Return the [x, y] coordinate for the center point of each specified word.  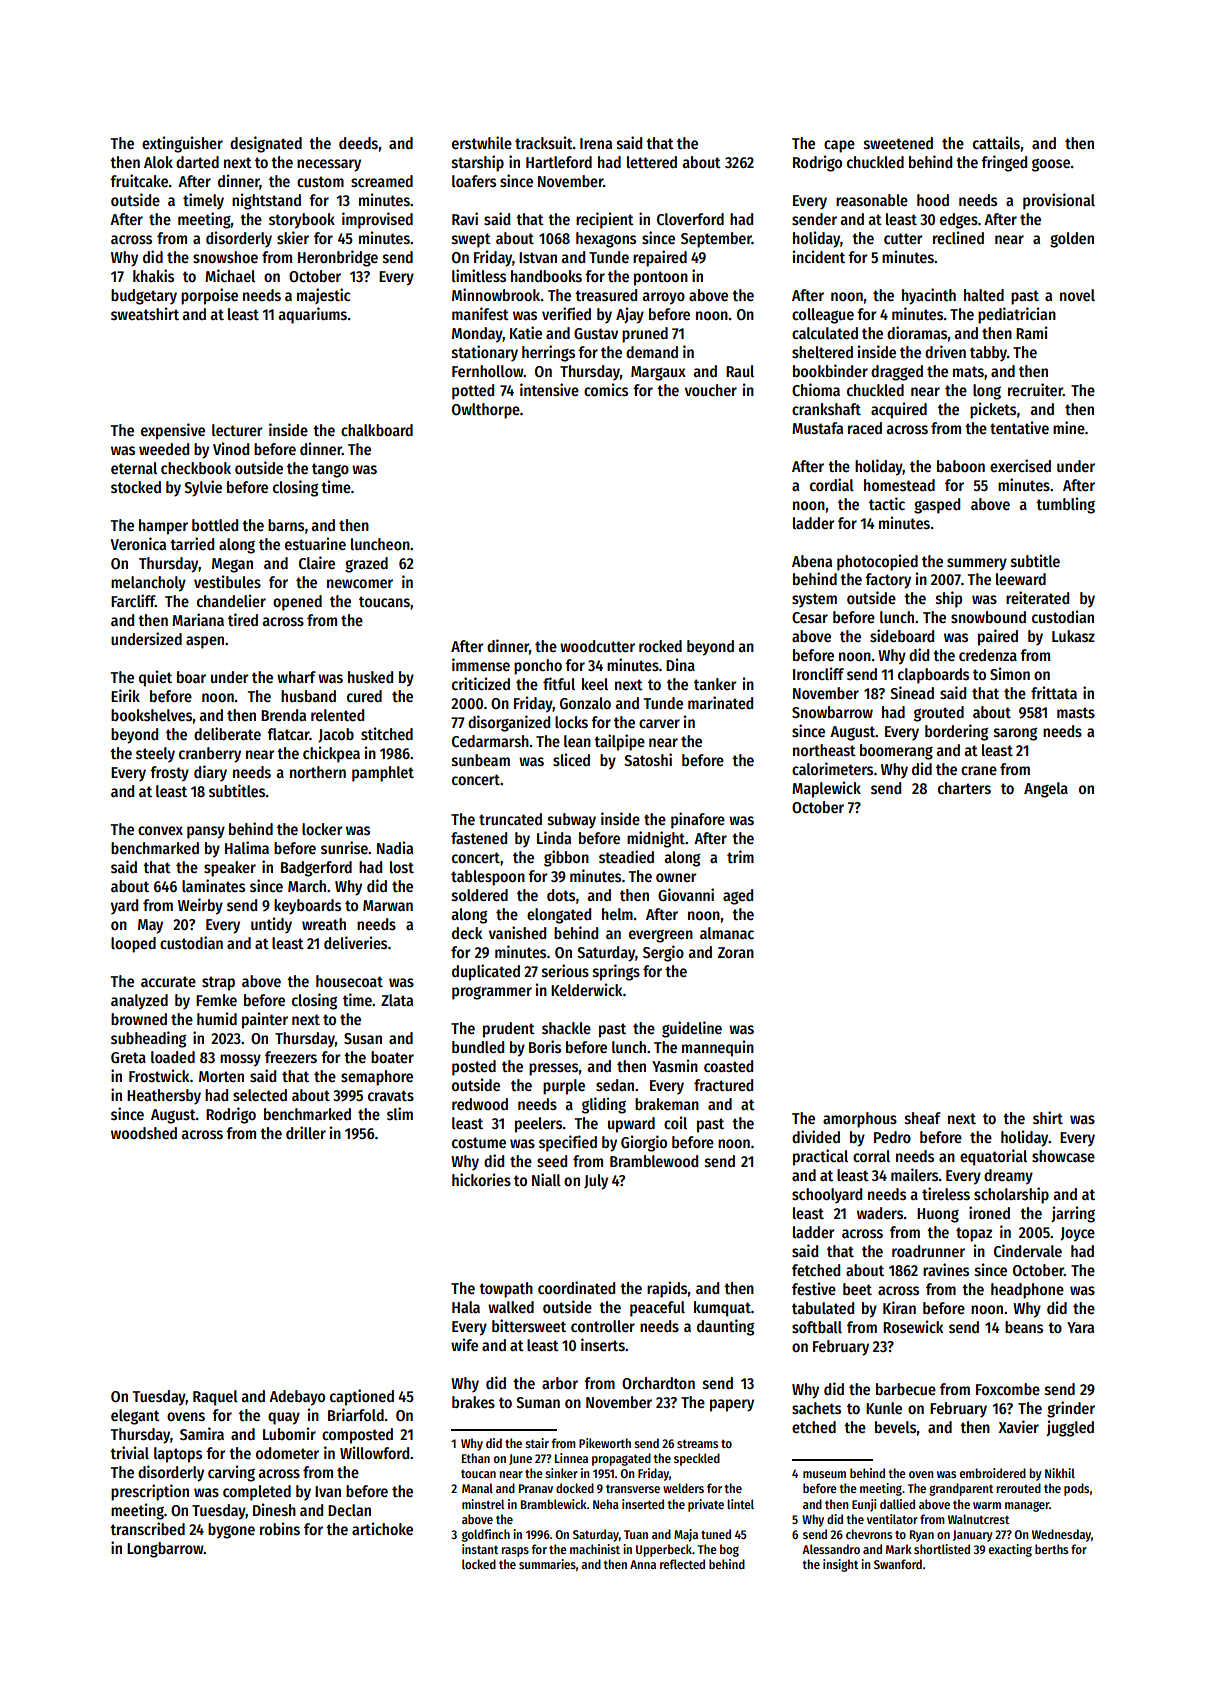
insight [840, 1565]
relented [337, 715]
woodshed [144, 1133]
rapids [667, 1289]
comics [606, 389]
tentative [1019, 428]
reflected [682, 1564]
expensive [173, 431]
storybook [302, 221]
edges [959, 221]
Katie [526, 332]
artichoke [382, 1528]
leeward [1021, 579]
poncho [538, 667]
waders [880, 1213]
